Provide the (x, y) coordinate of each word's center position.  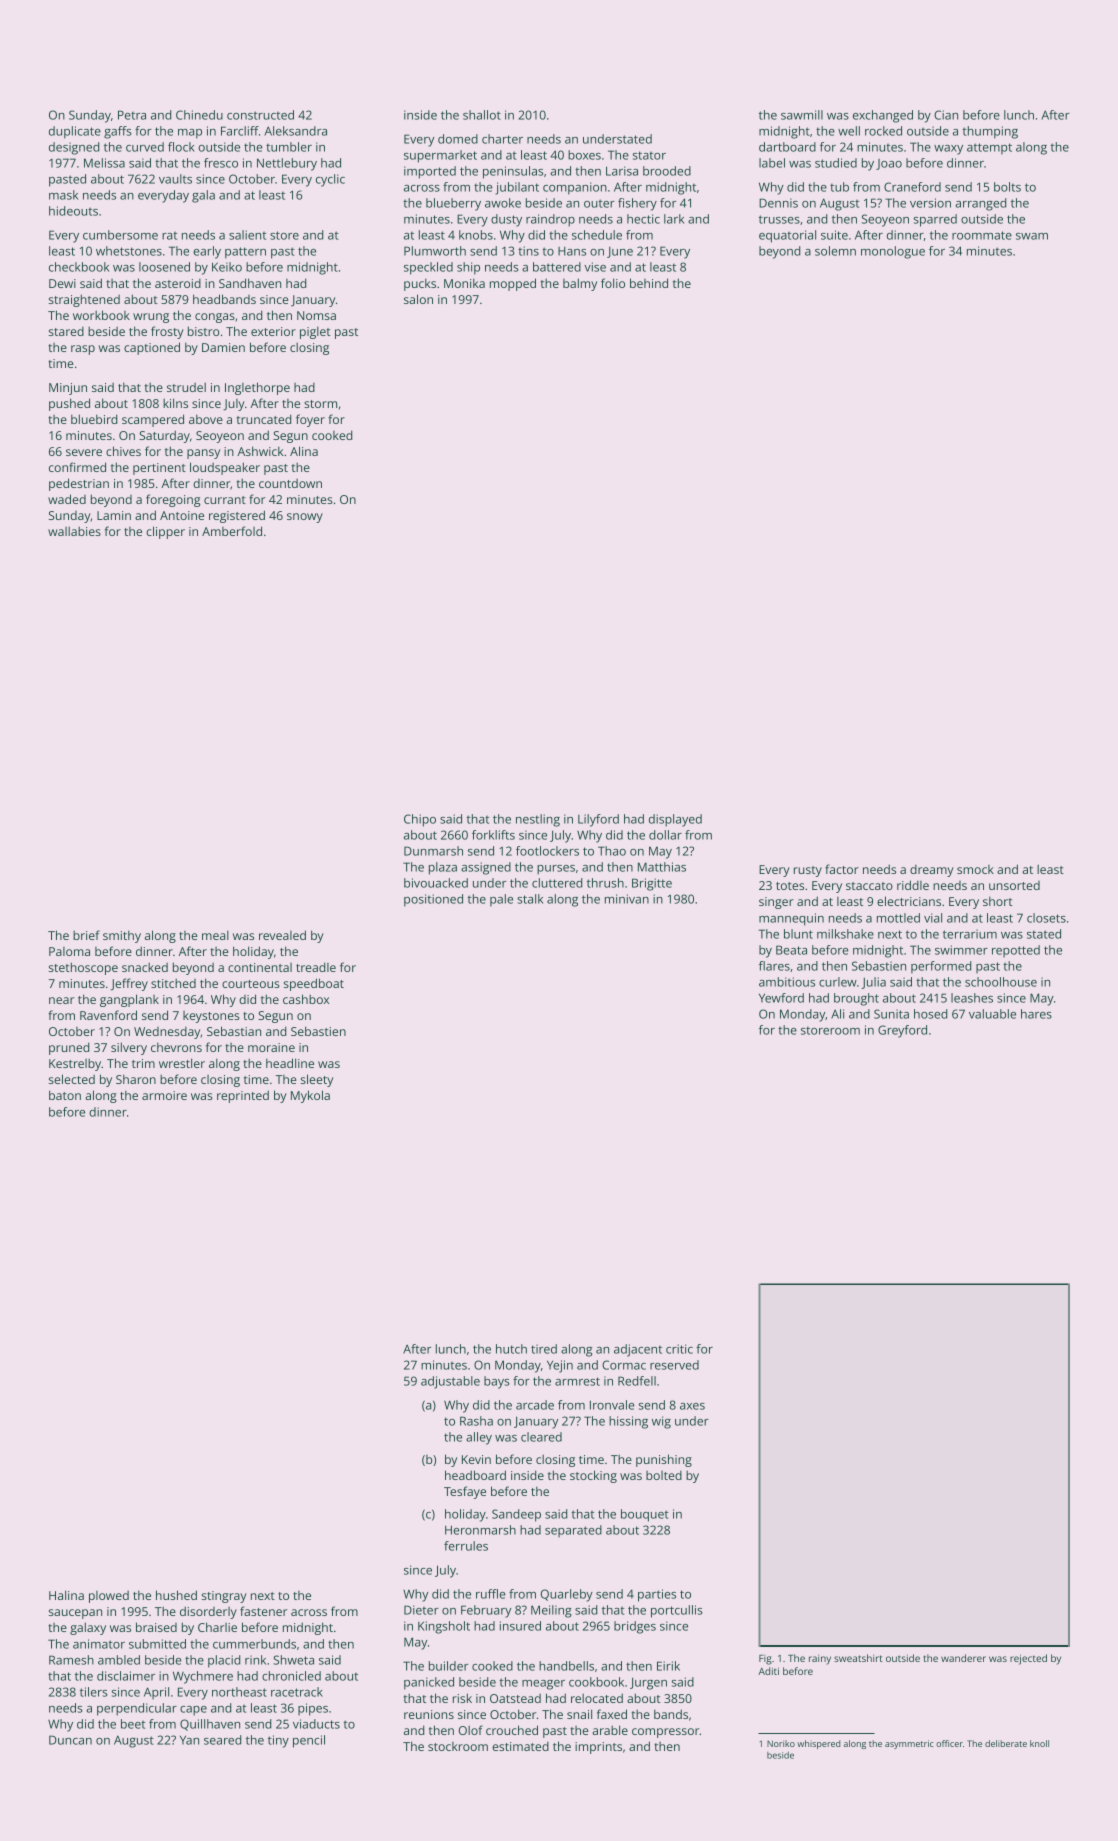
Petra (132, 115)
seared (222, 1740)
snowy (305, 518)
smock (975, 869)
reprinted (243, 1096)
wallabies (74, 531)
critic (679, 1349)
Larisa (622, 171)
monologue (893, 252)
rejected (1028, 1659)
